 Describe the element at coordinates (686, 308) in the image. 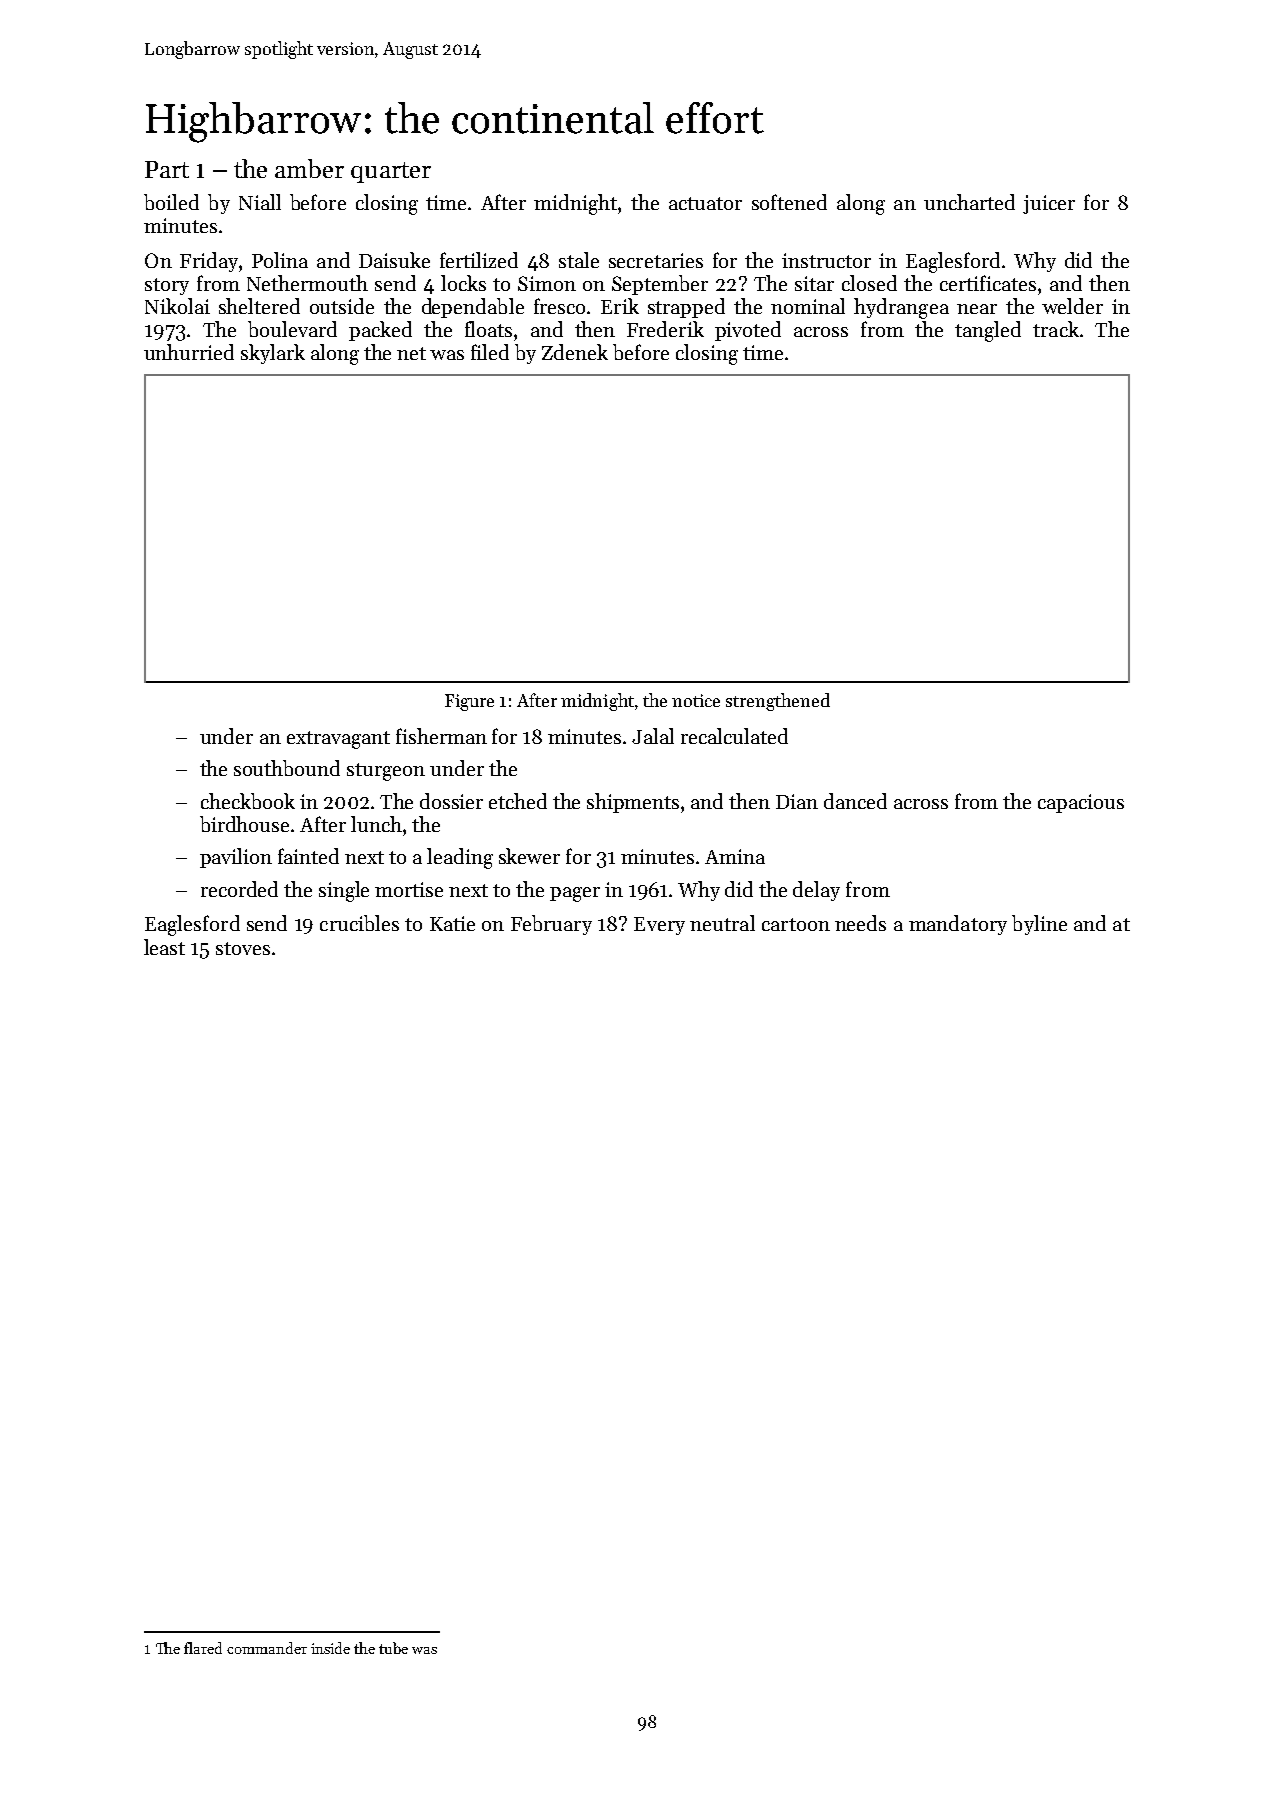

I see `strapped` at that location.
